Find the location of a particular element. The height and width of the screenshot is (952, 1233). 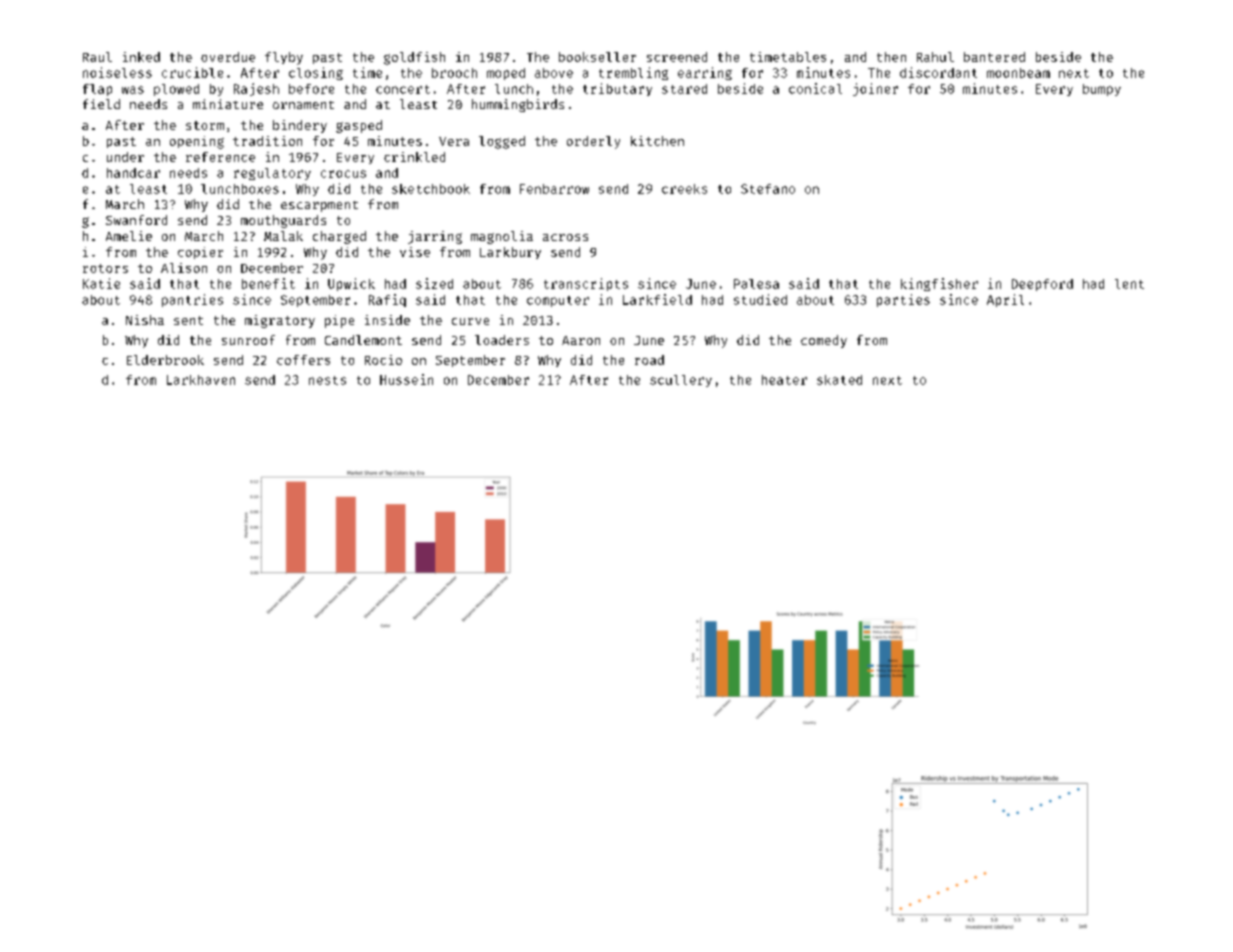

screened is located at coordinates (677, 57).
